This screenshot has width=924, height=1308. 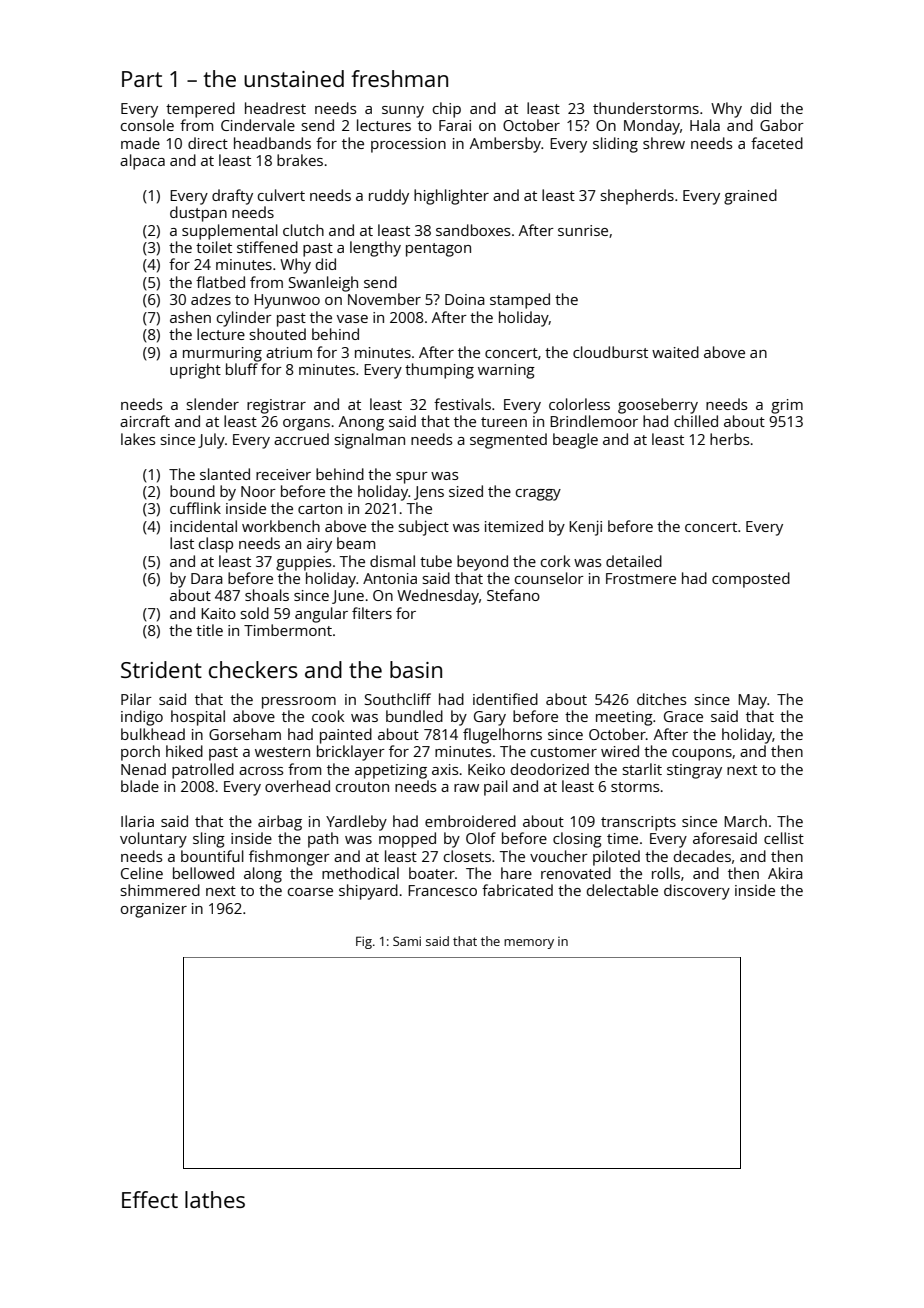 What do you see at coordinates (505, 699) in the screenshot?
I see `identified` at bounding box center [505, 699].
